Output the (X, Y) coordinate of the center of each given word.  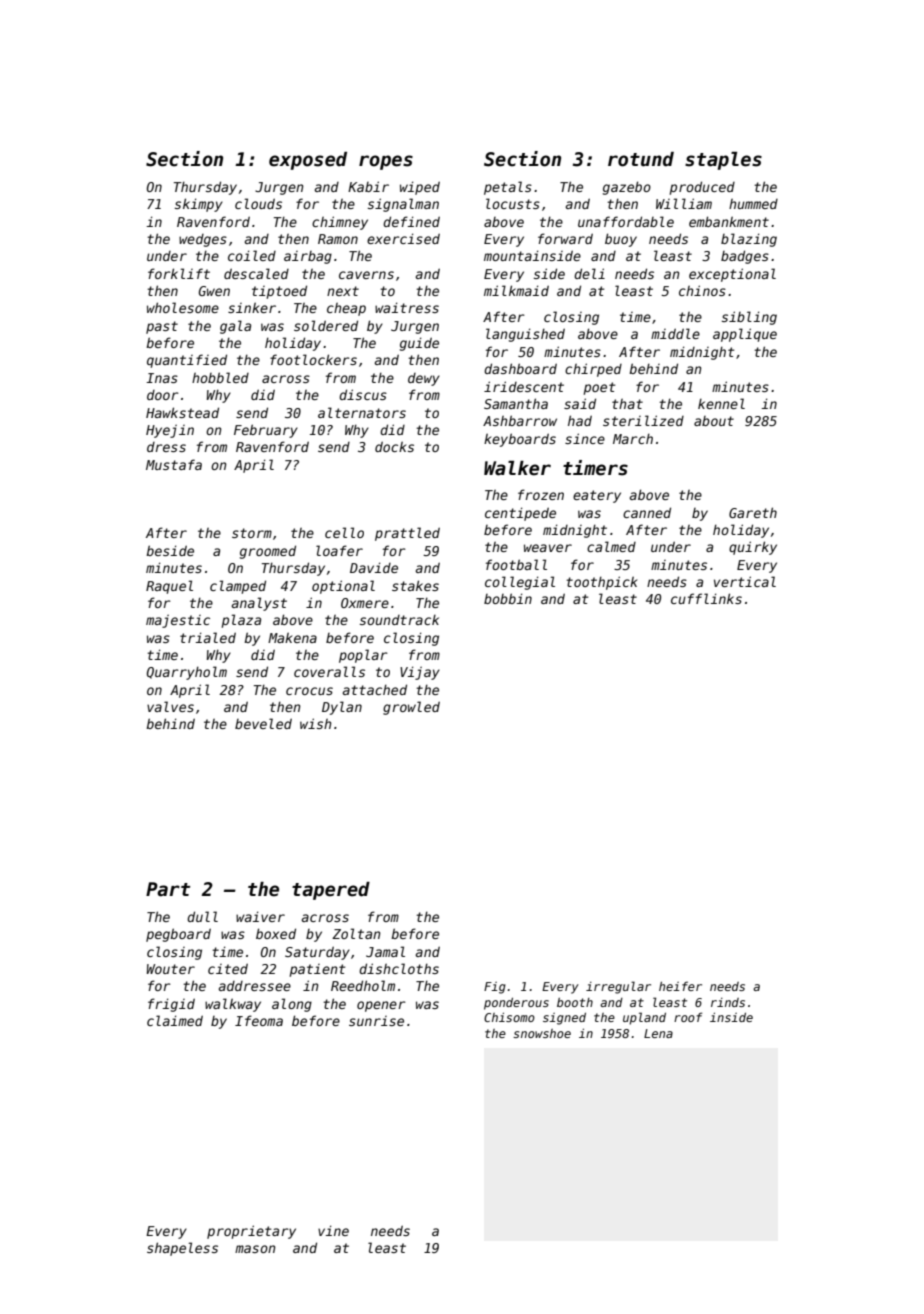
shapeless (182, 1249)
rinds (728, 1002)
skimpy (199, 205)
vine (333, 1230)
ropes (386, 162)
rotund (641, 159)
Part (168, 889)
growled (411, 708)
